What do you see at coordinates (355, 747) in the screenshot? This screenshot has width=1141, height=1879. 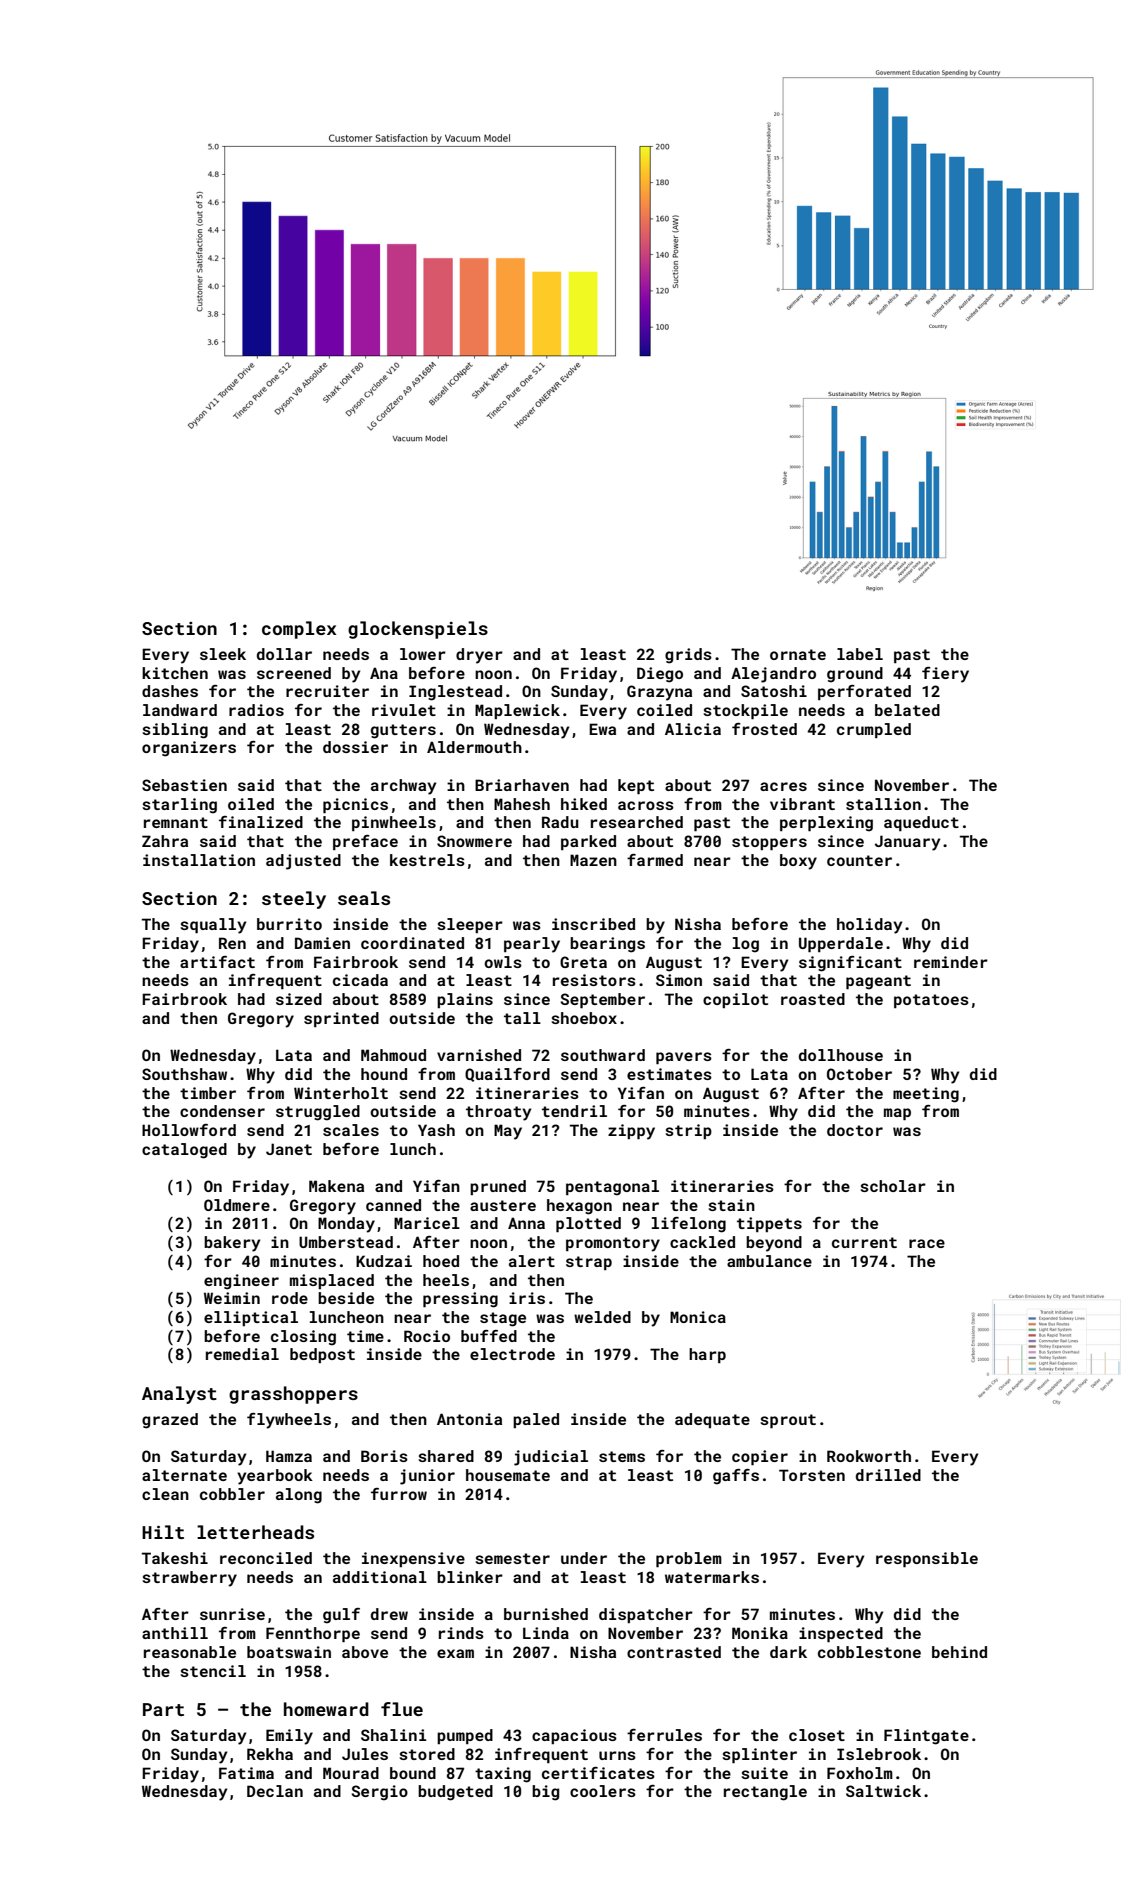 I see `dossier` at bounding box center [355, 747].
